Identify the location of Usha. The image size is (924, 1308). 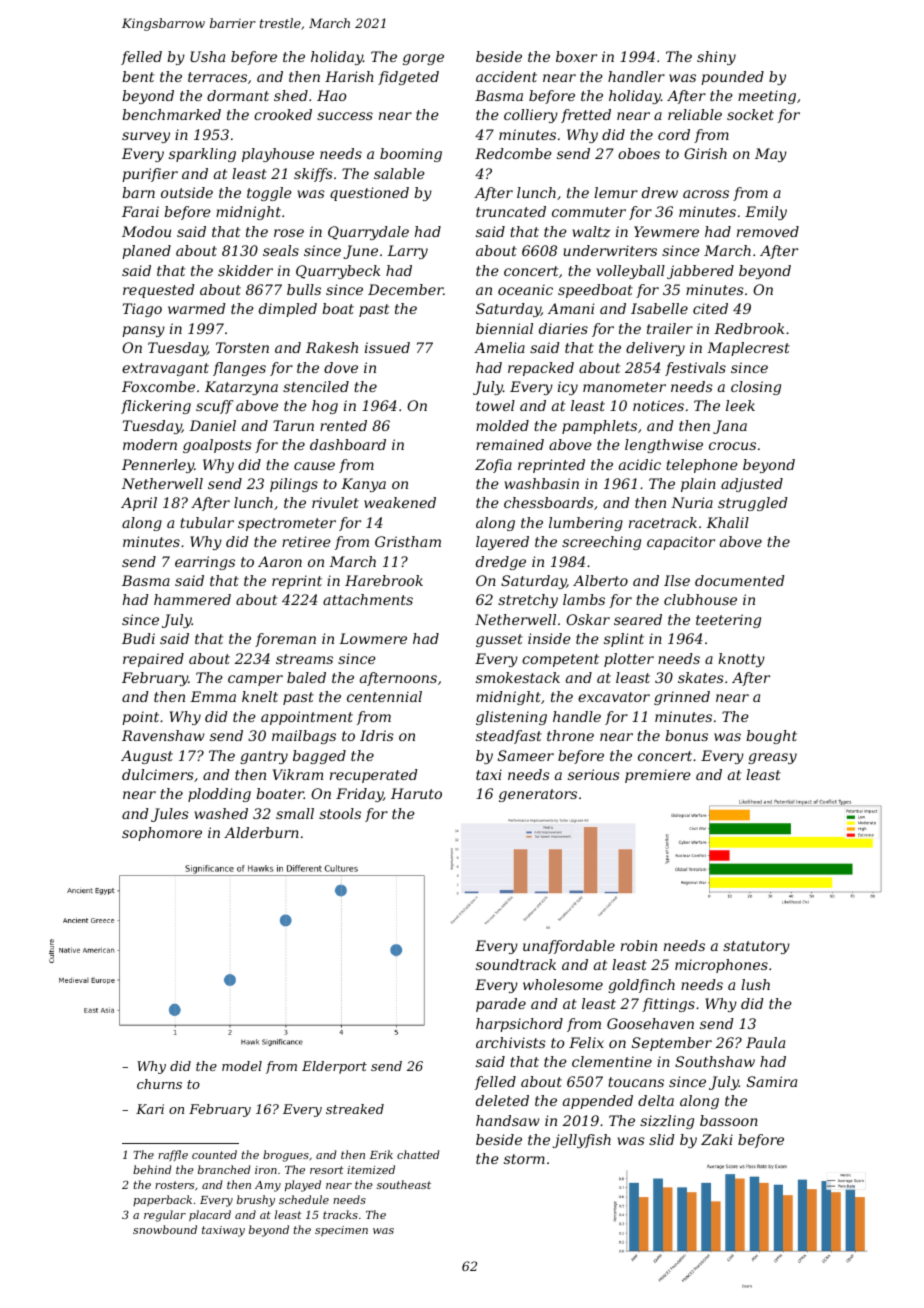
(207, 56).
